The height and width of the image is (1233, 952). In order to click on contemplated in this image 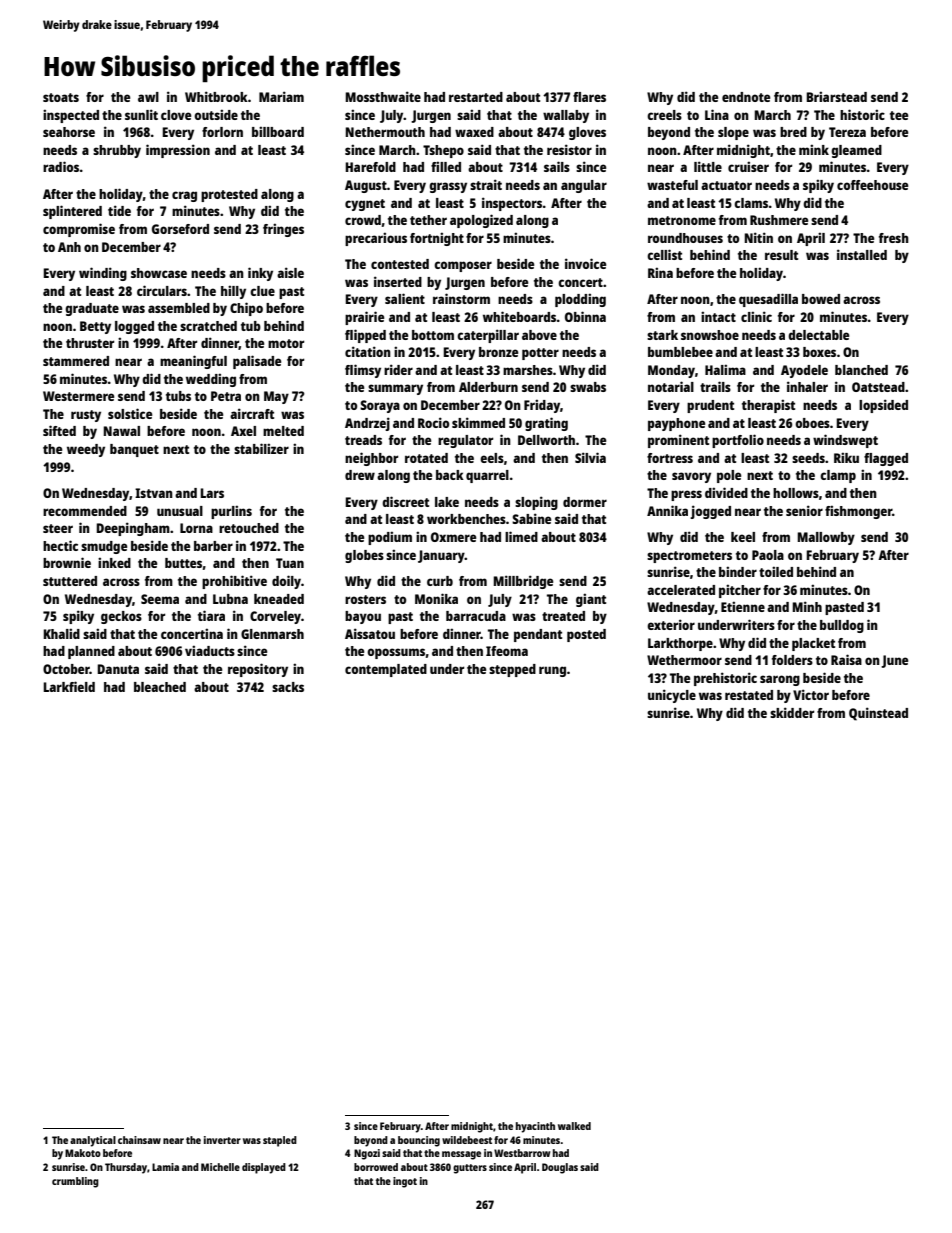, I will do `click(386, 670)`.
